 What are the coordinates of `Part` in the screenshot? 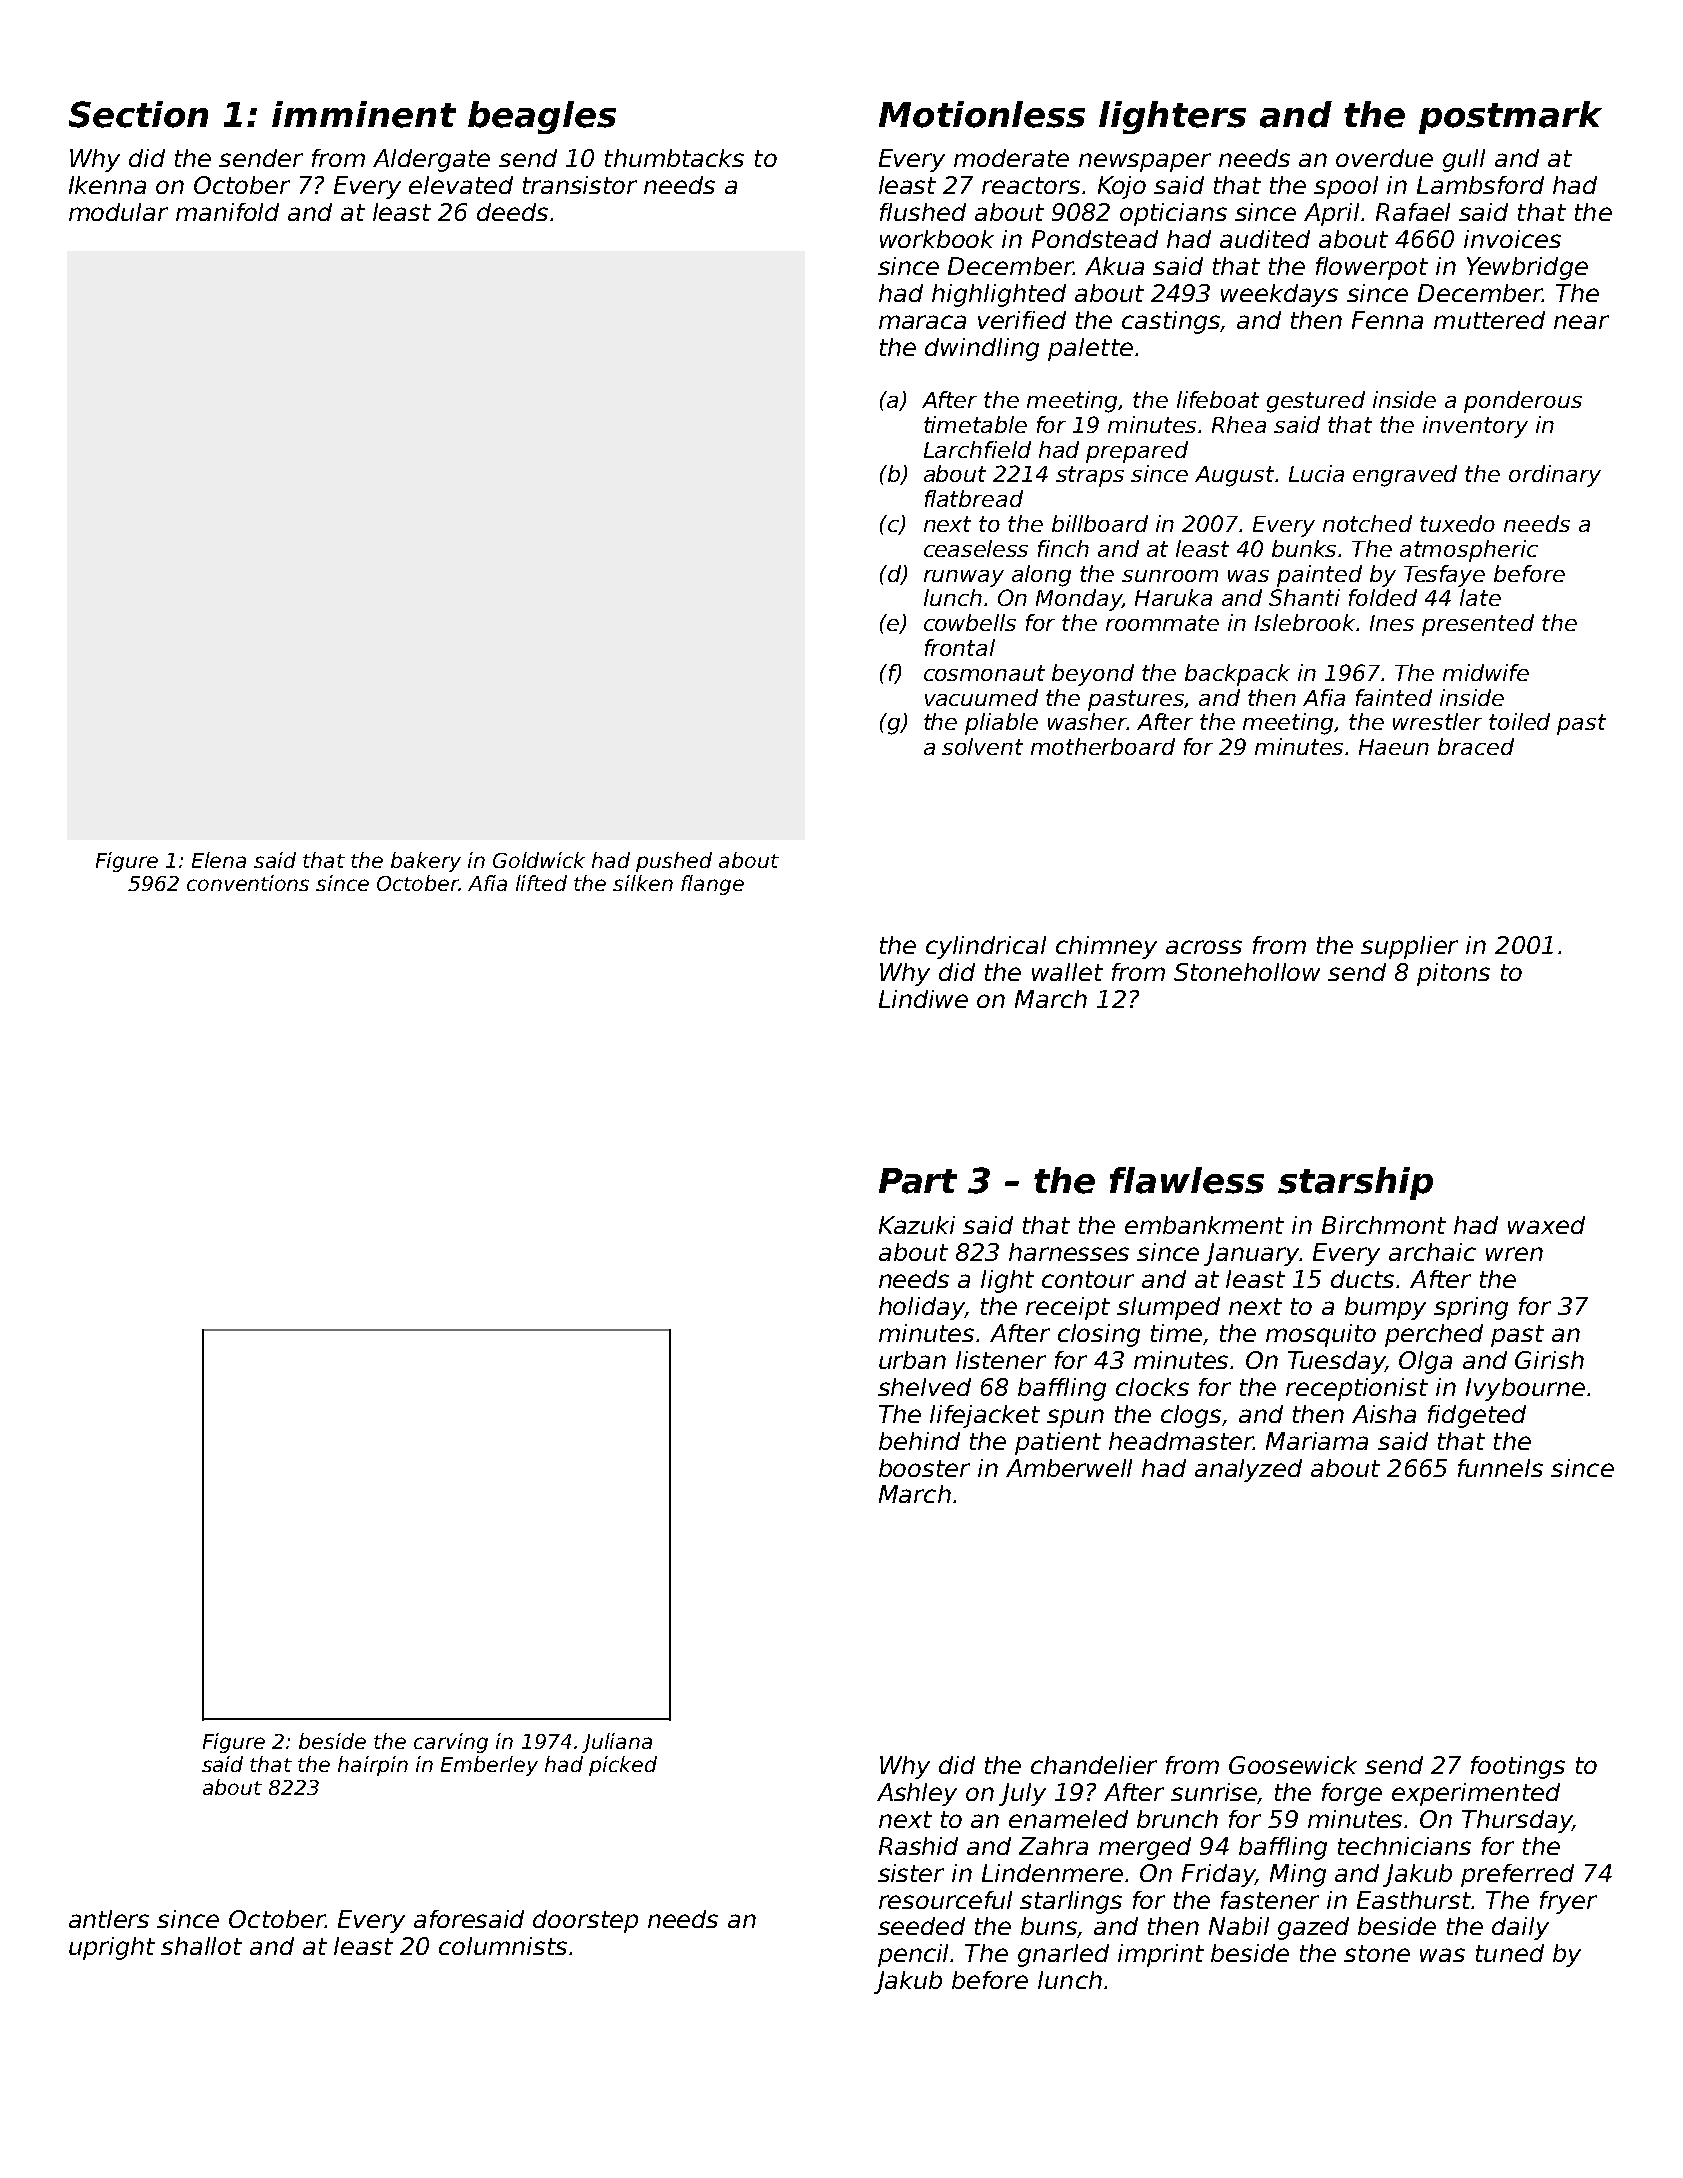 It's located at (918, 1181).
